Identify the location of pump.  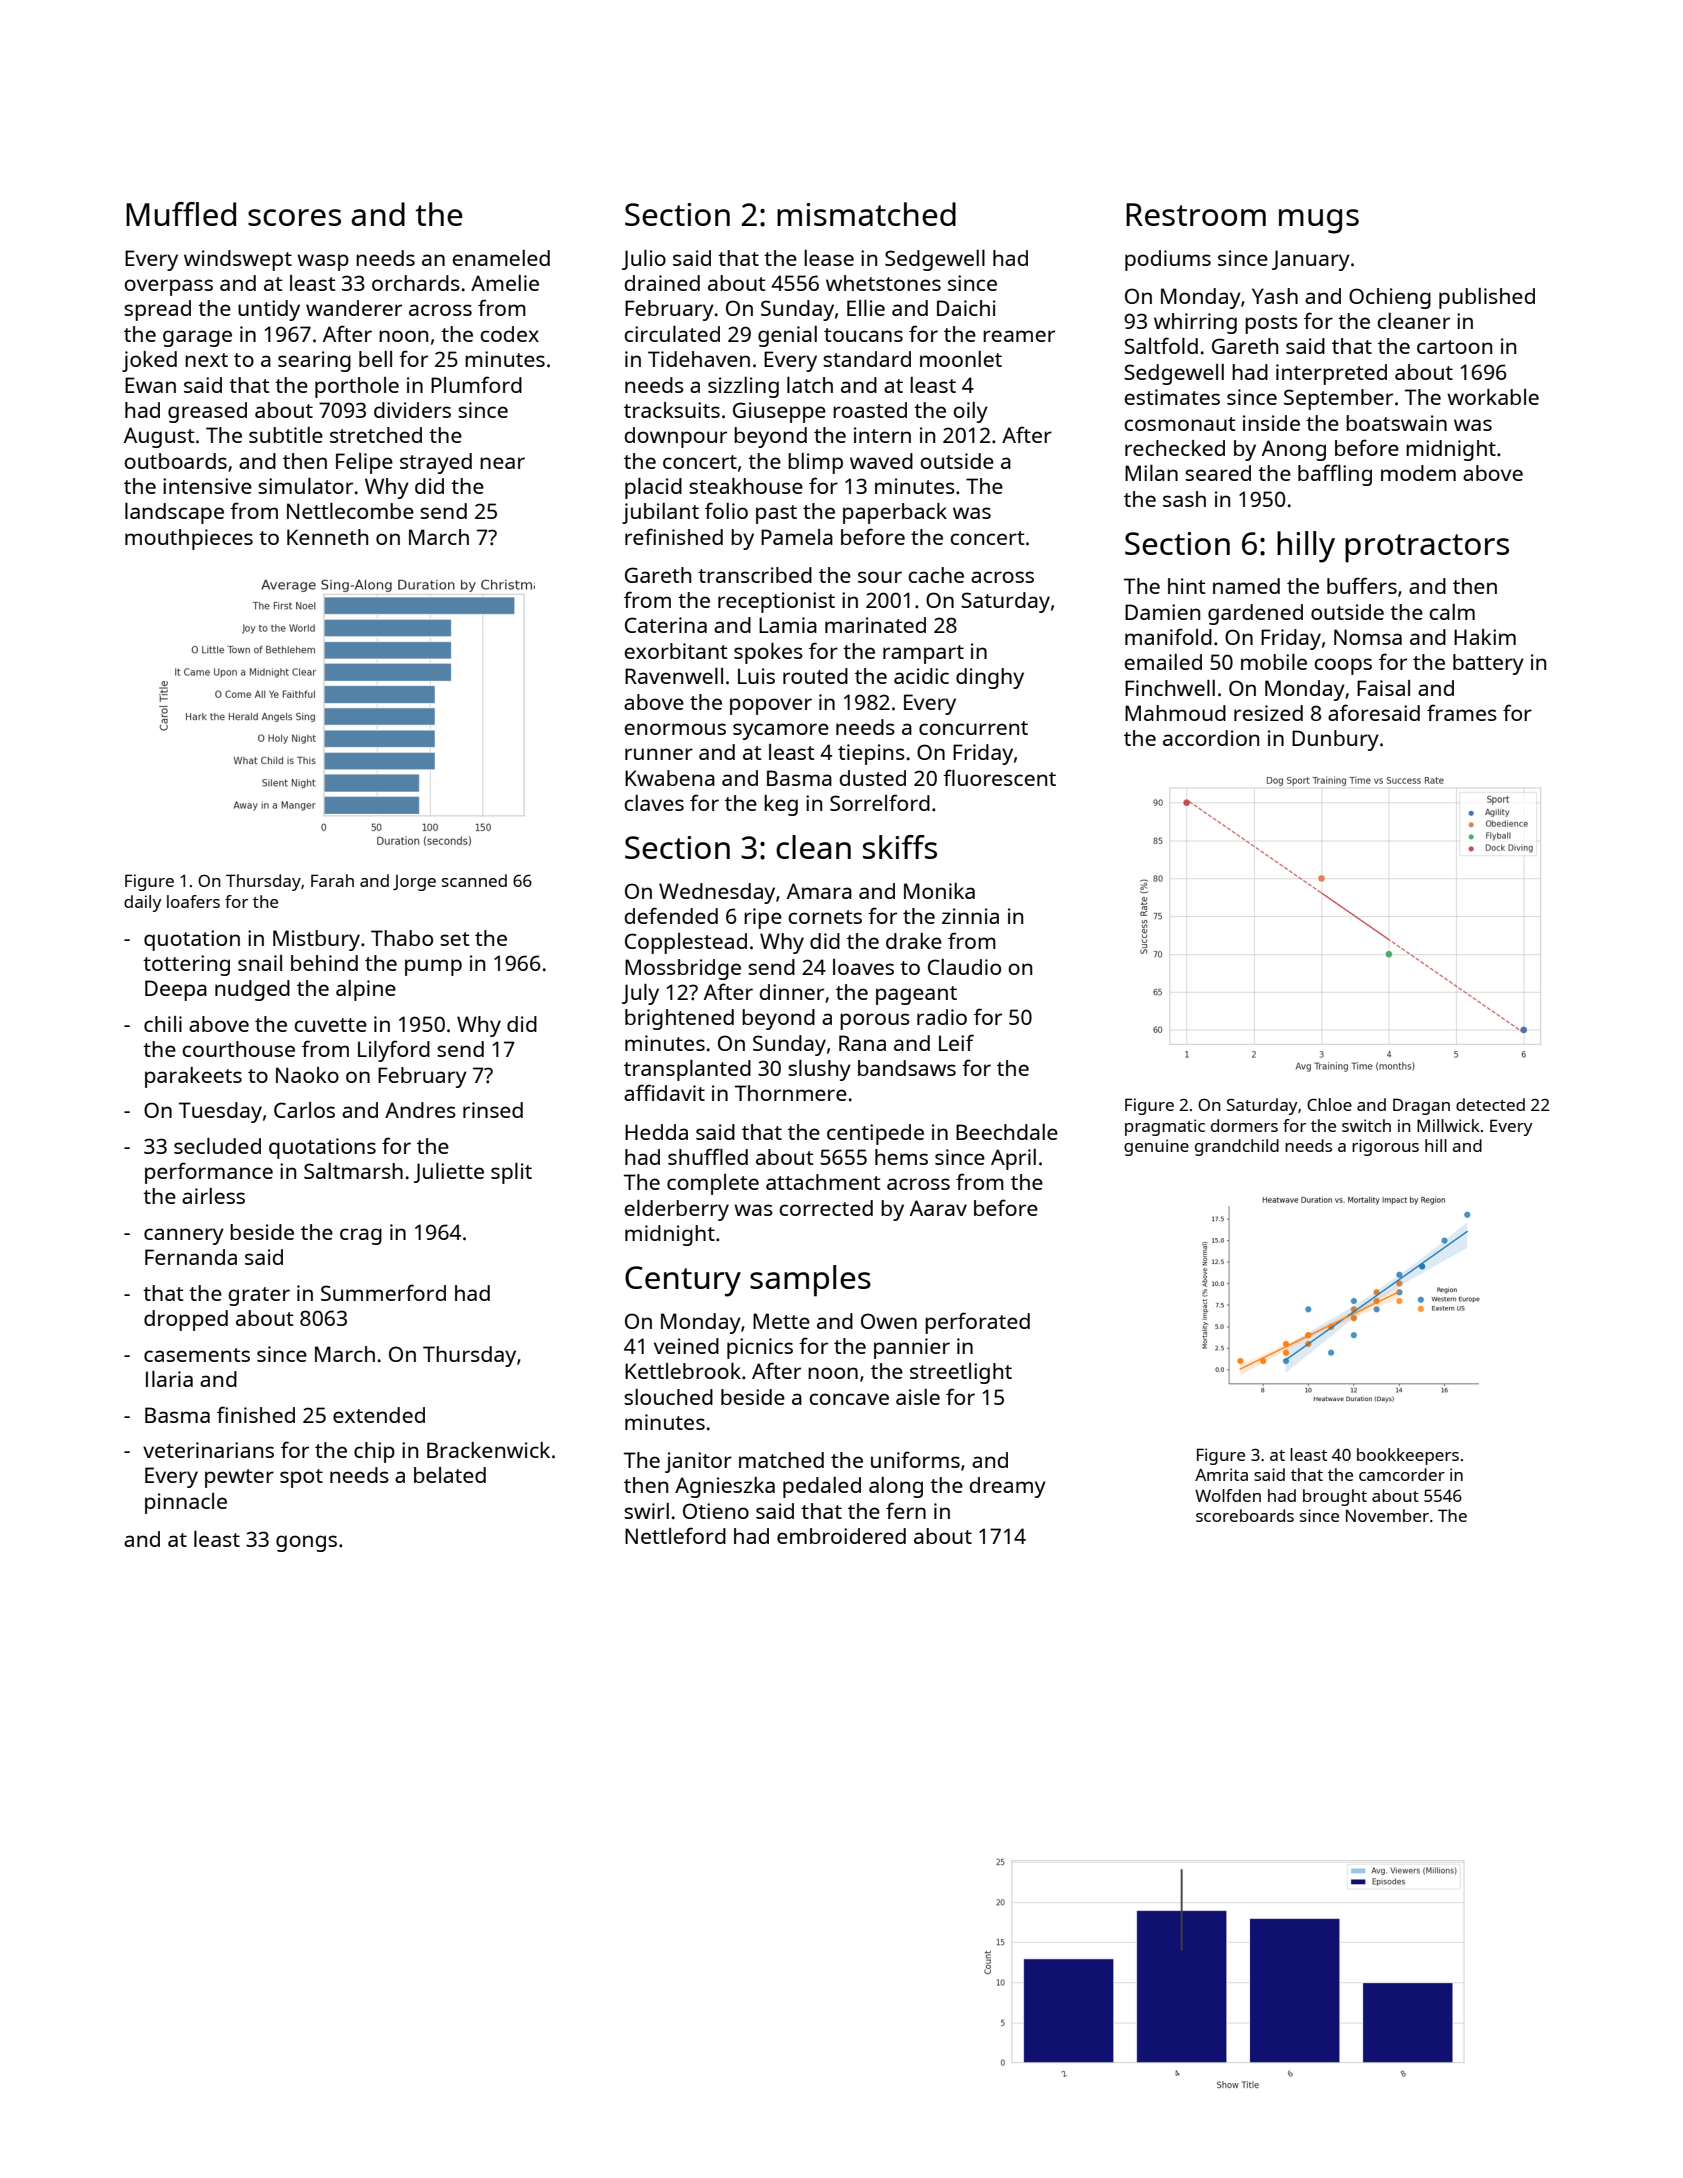
(433, 967).
